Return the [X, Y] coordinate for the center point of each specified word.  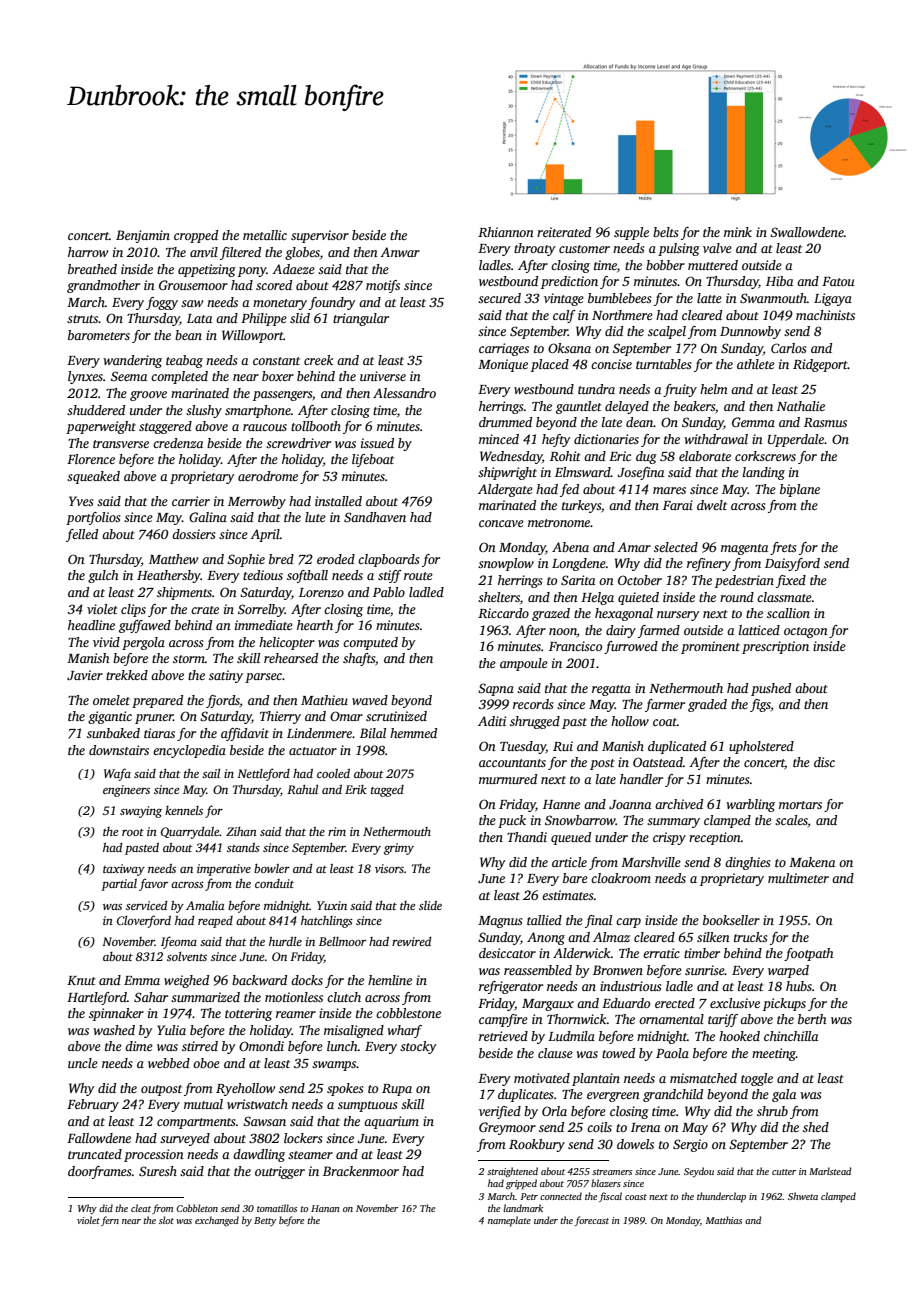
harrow [88, 252]
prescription [775, 647]
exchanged [217, 1221]
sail [211, 773]
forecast [592, 1221]
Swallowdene [807, 232]
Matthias [724, 1220]
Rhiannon [506, 232]
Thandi [527, 837]
